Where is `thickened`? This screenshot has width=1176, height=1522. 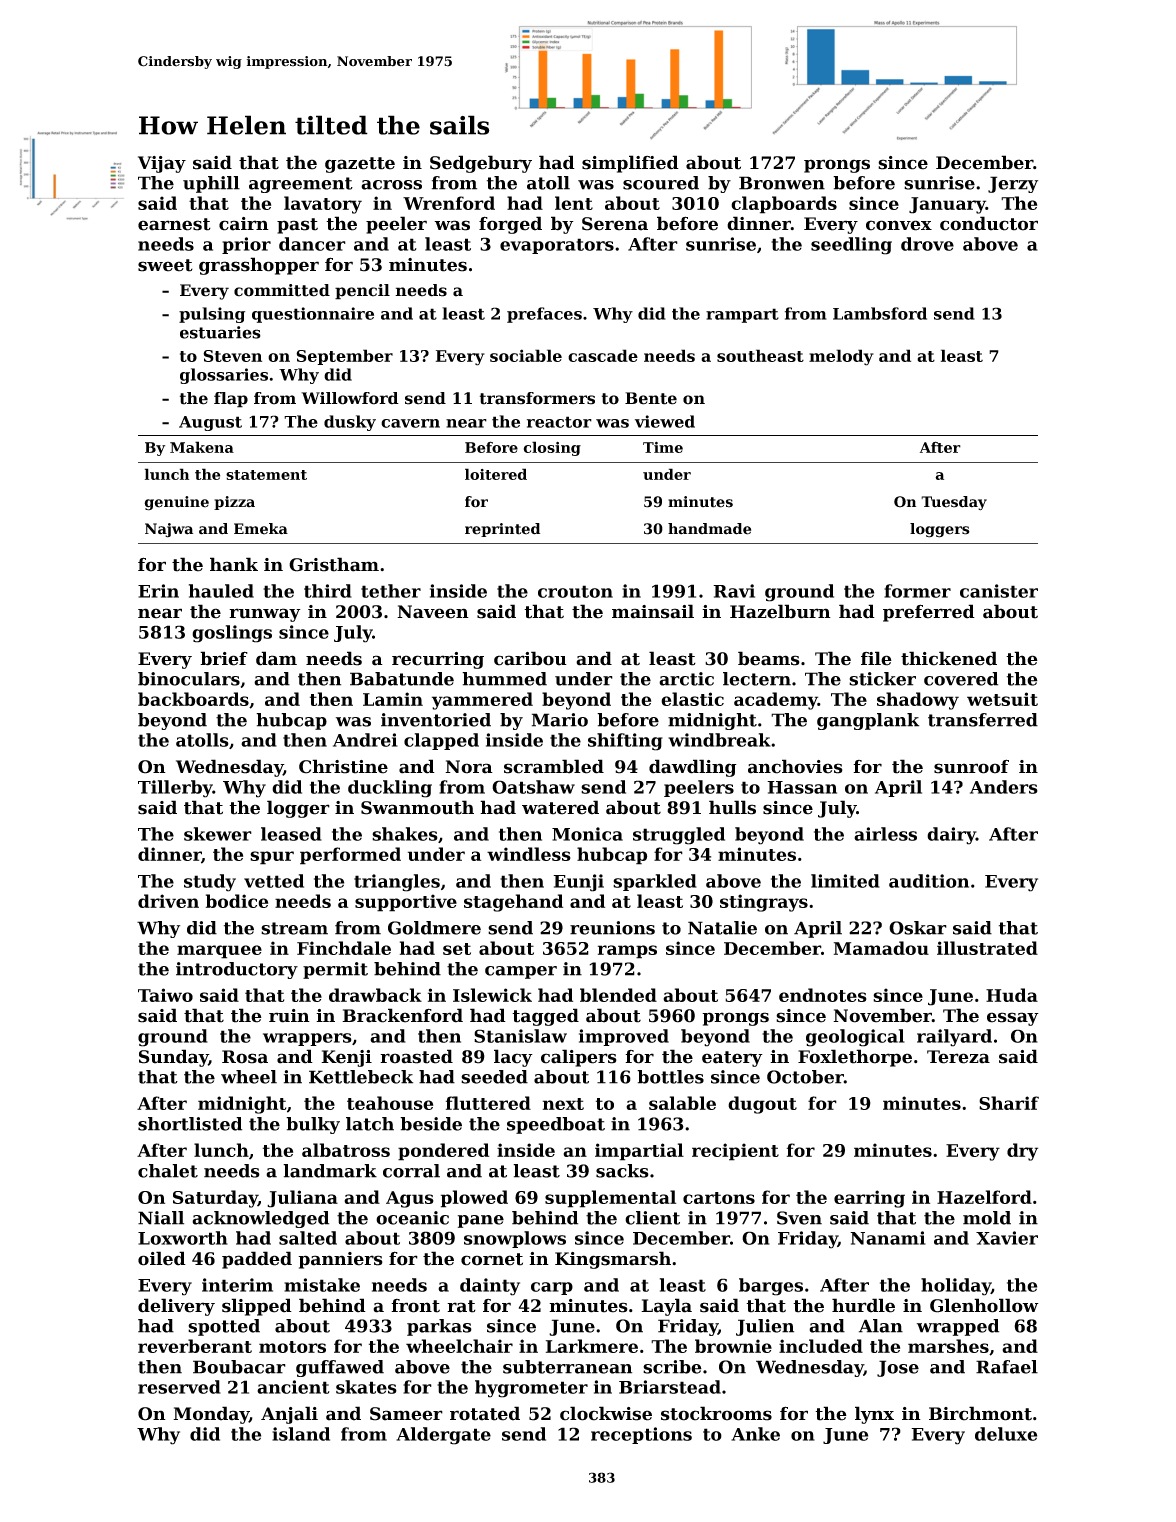 thickened is located at coordinates (949, 658).
